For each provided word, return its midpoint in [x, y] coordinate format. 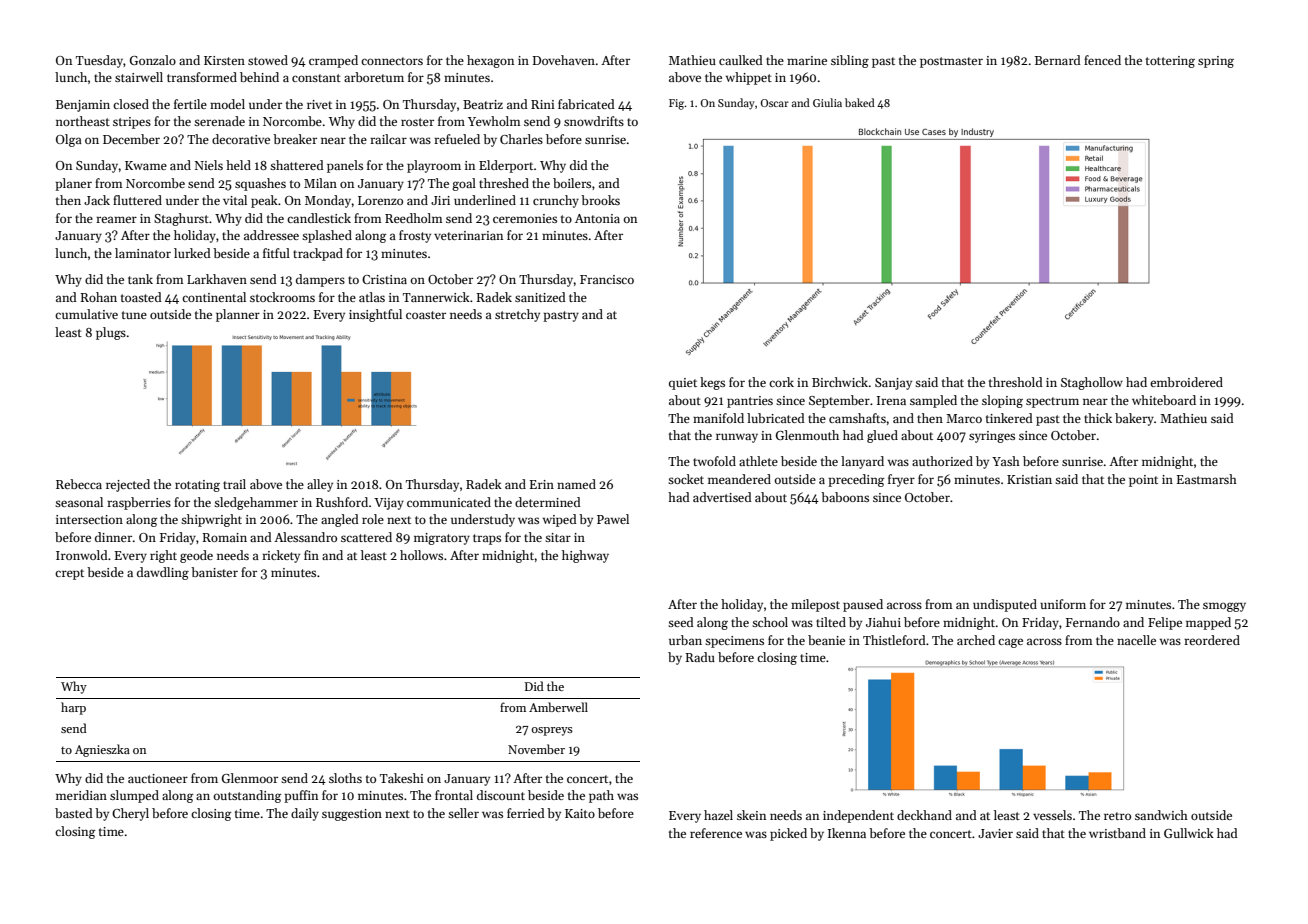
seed [681, 622]
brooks [600, 200]
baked [860, 102]
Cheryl [130, 814]
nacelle [1136, 640]
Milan [320, 183]
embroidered [1186, 382]
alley [320, 485]
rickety [281, 556]
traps [487, 539]
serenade [219, 121]
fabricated [586, 104]
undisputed [1005, 605]
